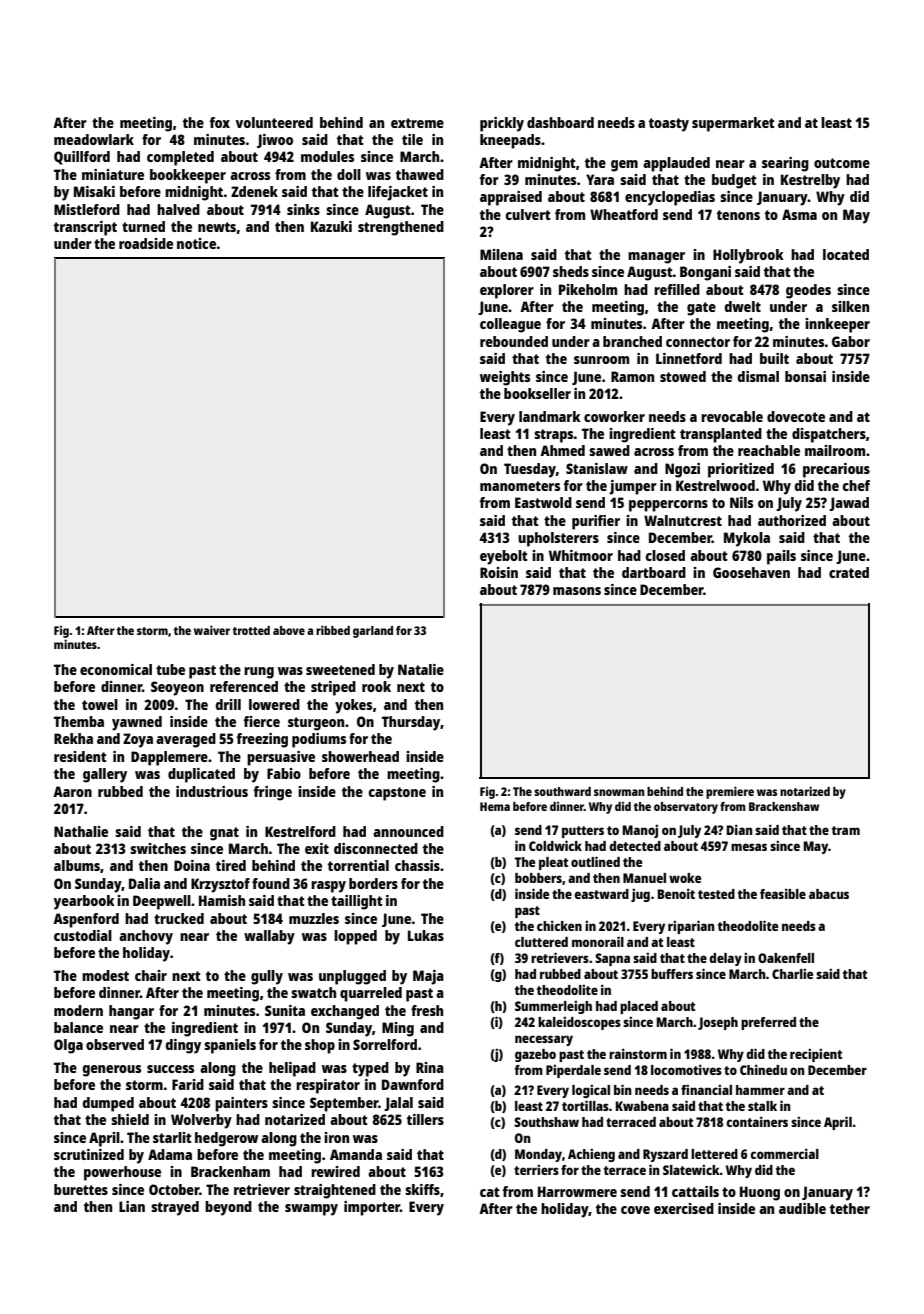  What do you see at coordinates (669, 125) in the page?
I see `toasty` at bounding box center [669, 125].
